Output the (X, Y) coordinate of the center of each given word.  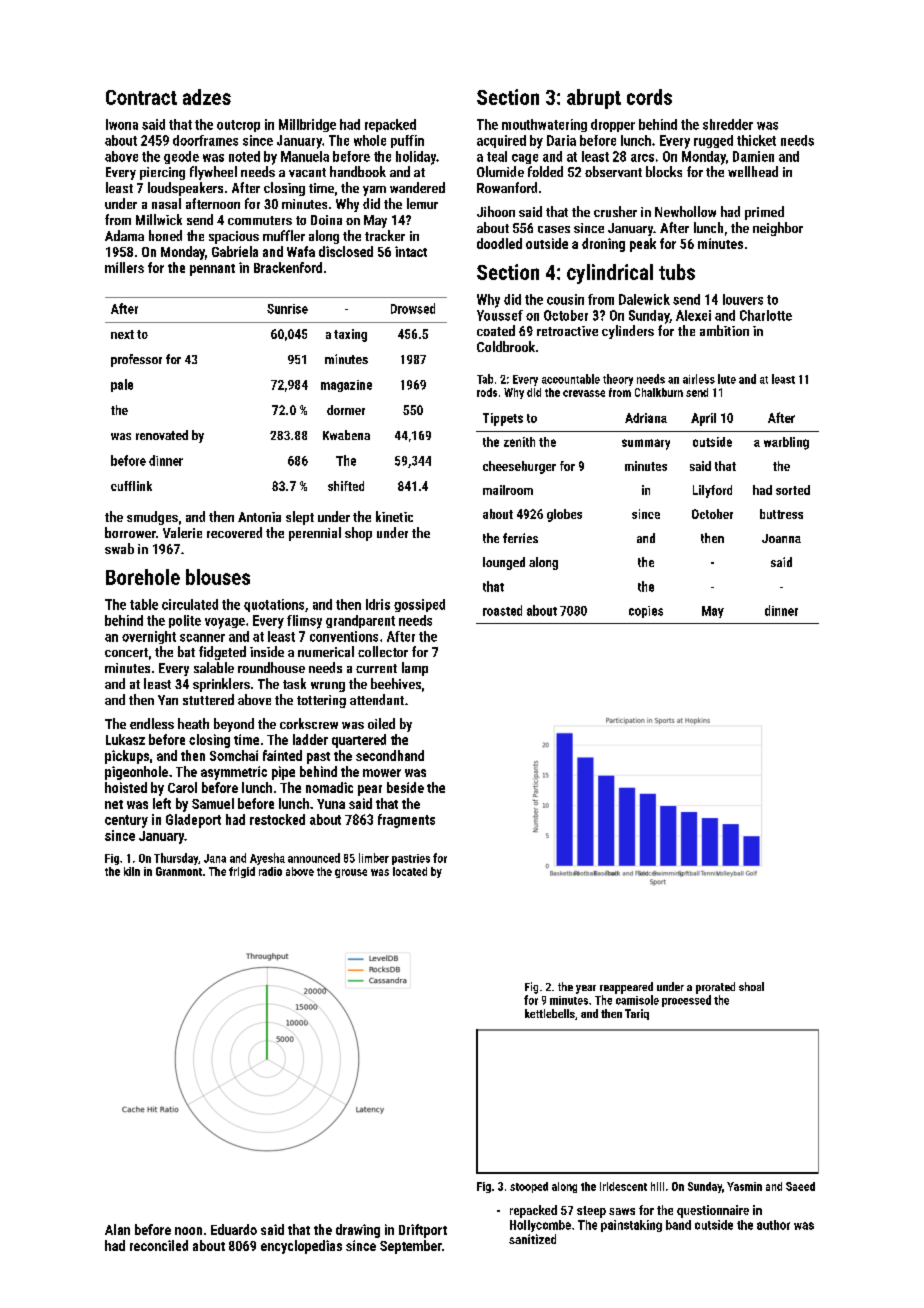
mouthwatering (544, 125)
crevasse (584, 393)
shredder (728, 124)
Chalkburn (659, 392)
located (410, 871)
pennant (212, 270)
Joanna (781, 538)
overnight (149, 637)
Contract (141, 97)
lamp (415, 669)
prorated (715, 988)
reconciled (159, 1245)
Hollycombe (540, 1226)
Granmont (179, 871)
